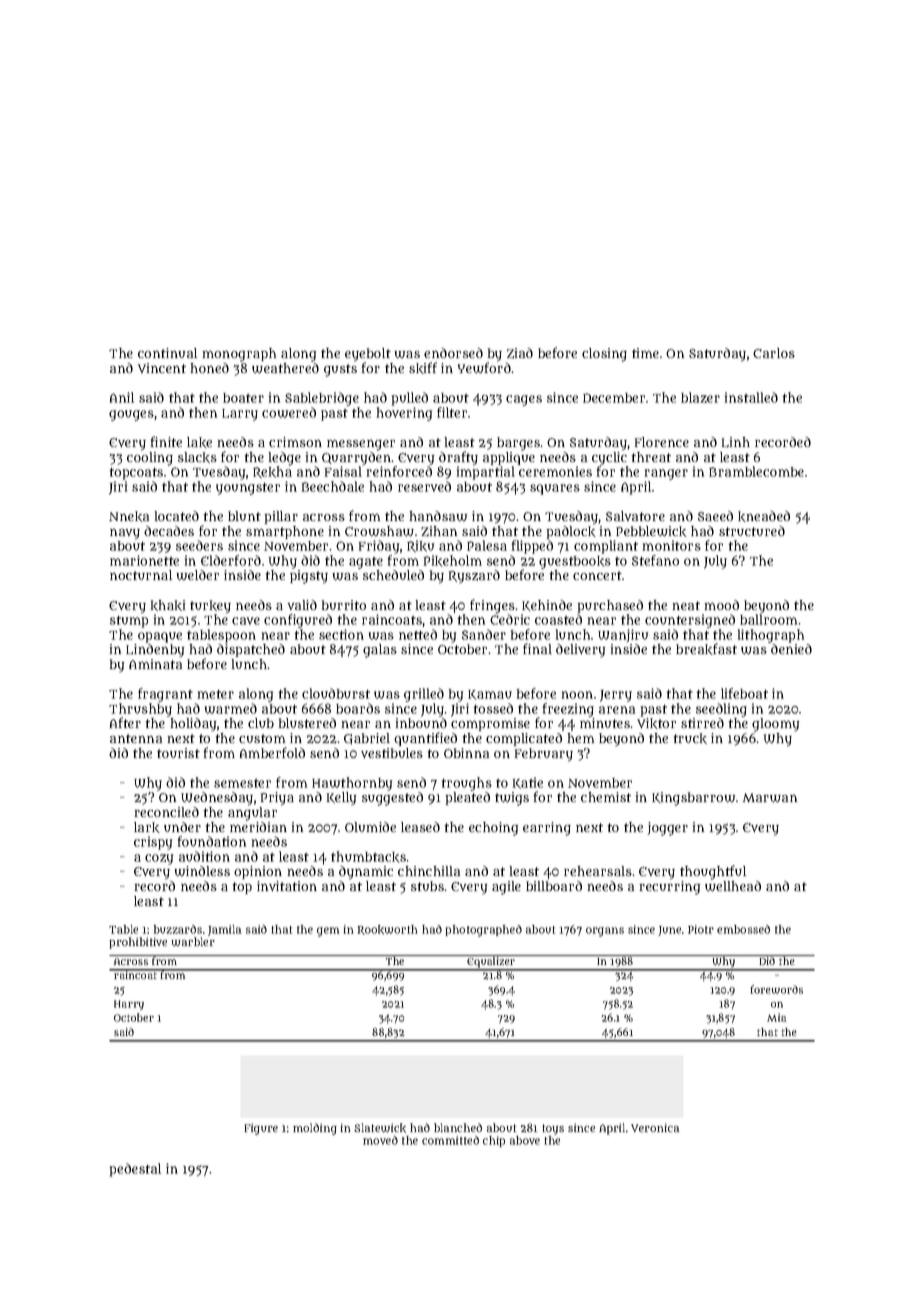 The width and height of the screenshot is (924, 1308). What do you see at coordinates (774, 353) in the screenshot?
I see `Carlos` at bounding box center [774, 353].
